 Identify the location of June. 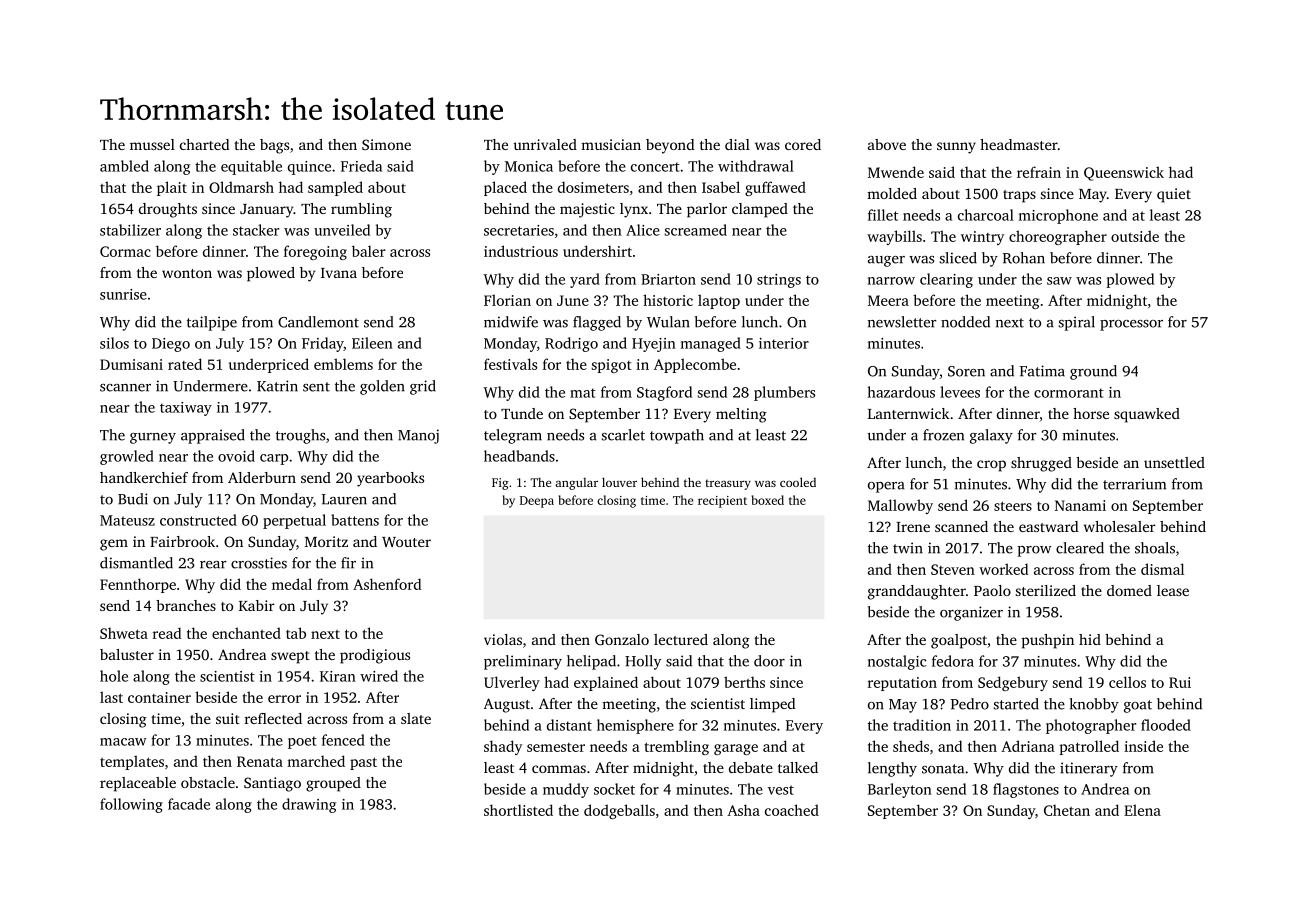
(573, 300).
